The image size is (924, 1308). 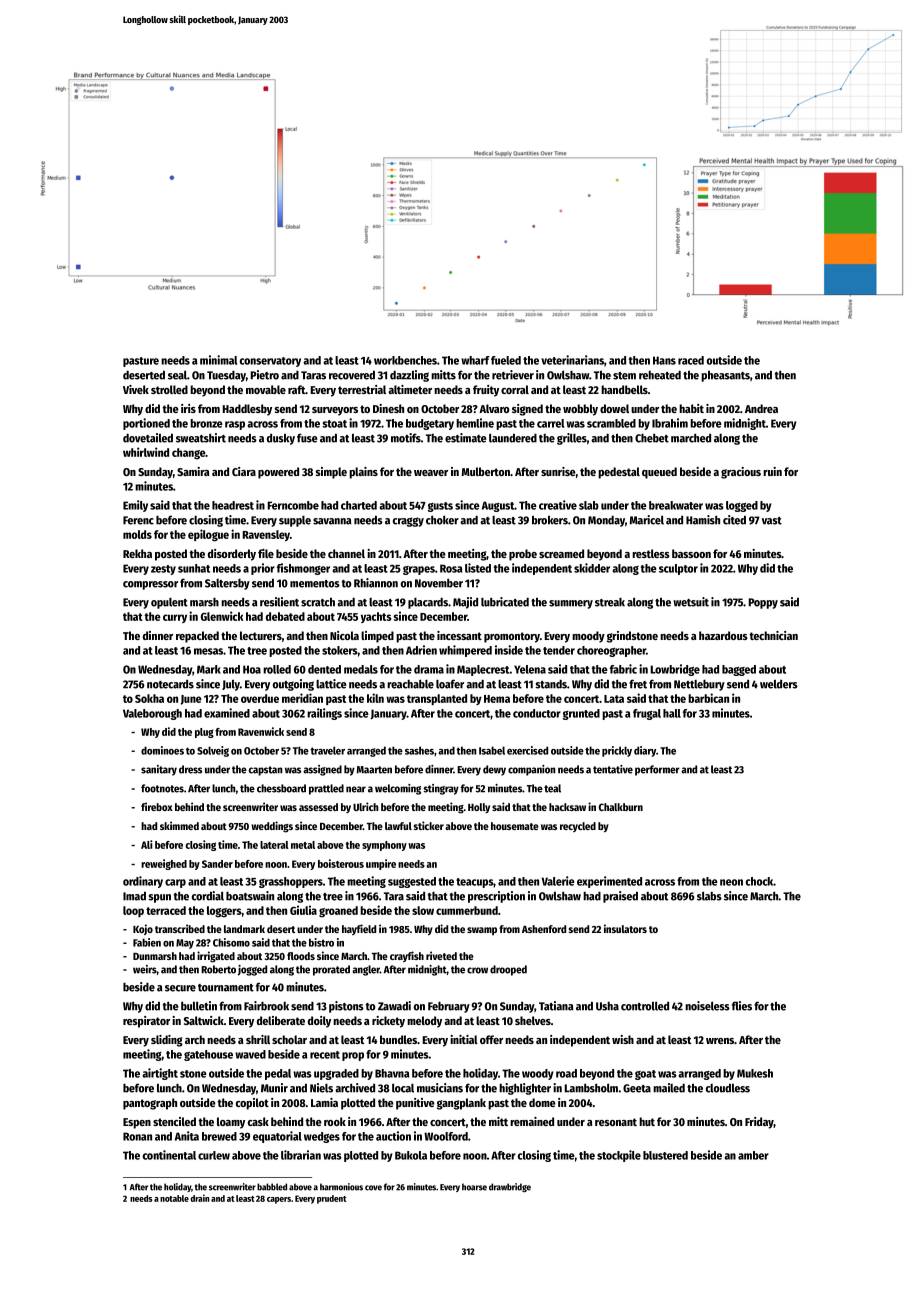 I want to click on conservatory, so click(x=270, y=362).
